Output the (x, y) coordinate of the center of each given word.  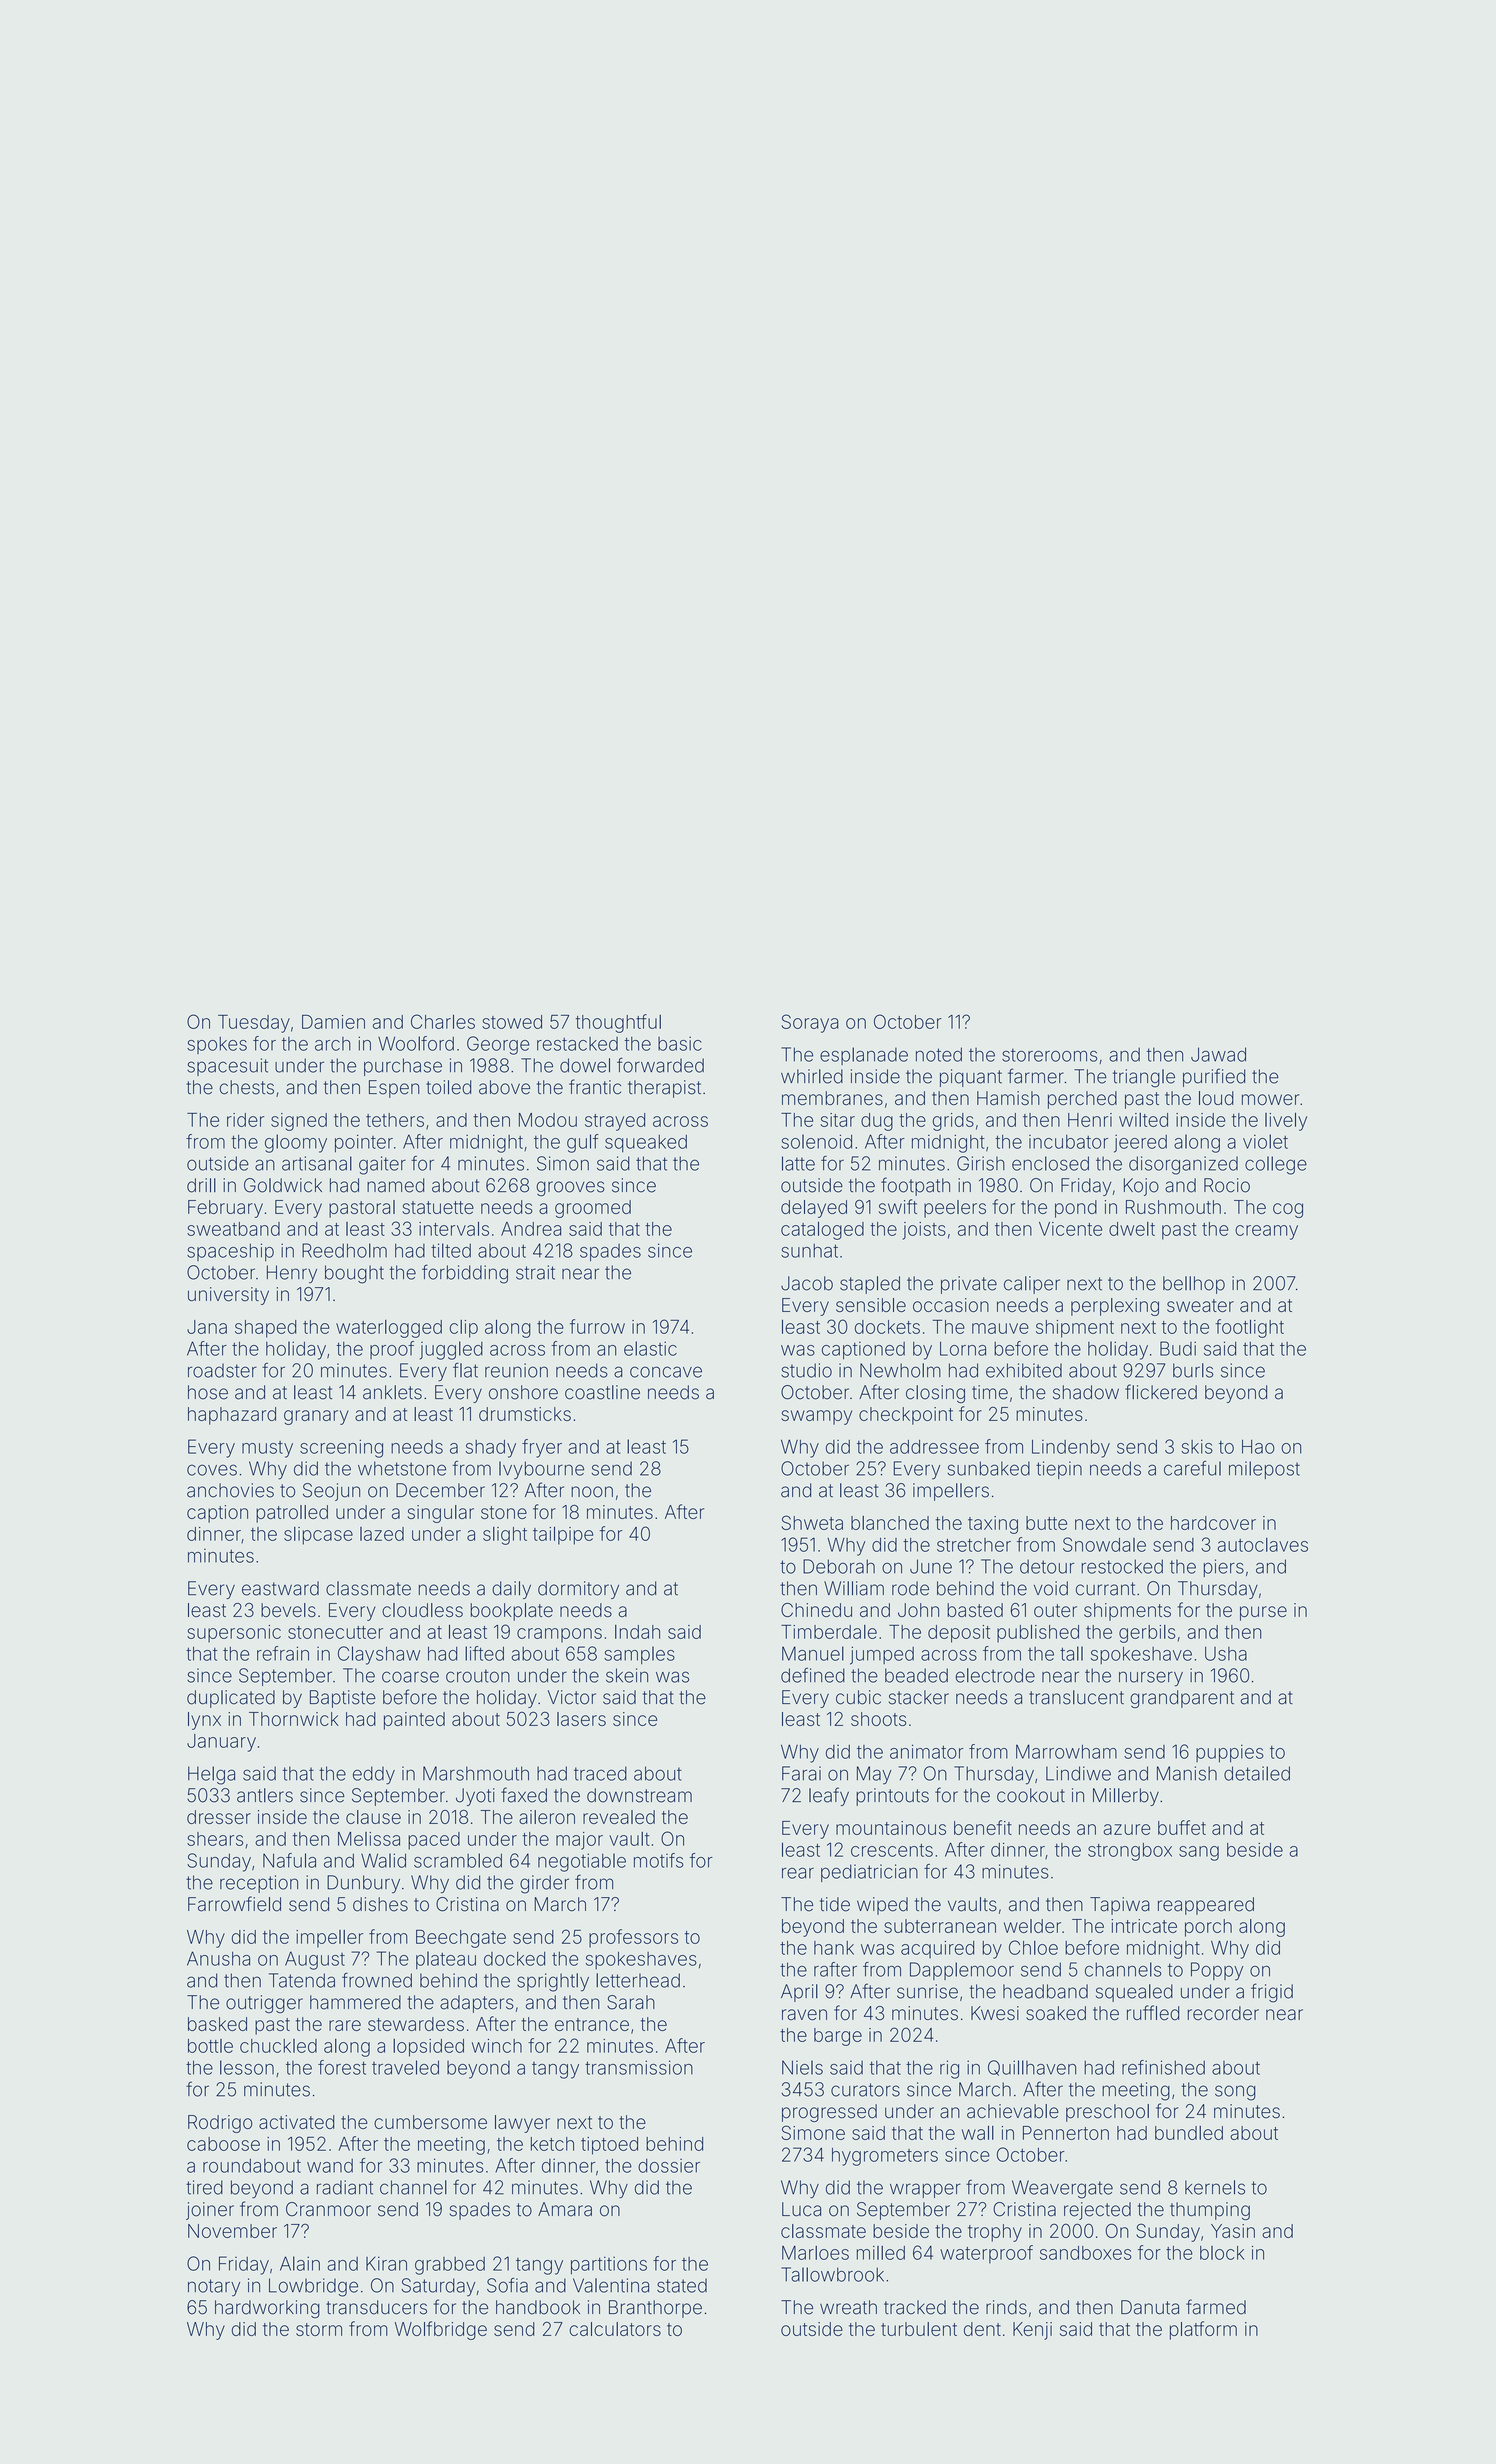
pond (1076, 1209)
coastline (602, 1392)
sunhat (809, 1251)
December (440, 1490)
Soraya (809, 1023)
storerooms (1049, 1055)
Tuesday (254, 1024)
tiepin (1059, 1470)
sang (1199, 1853)
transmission (639, 2067)
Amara (565, 2209)
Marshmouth (476, 1773)
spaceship (230, 1252)
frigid (1272, 1993)
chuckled (278, 2046)
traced (600, 1773)
